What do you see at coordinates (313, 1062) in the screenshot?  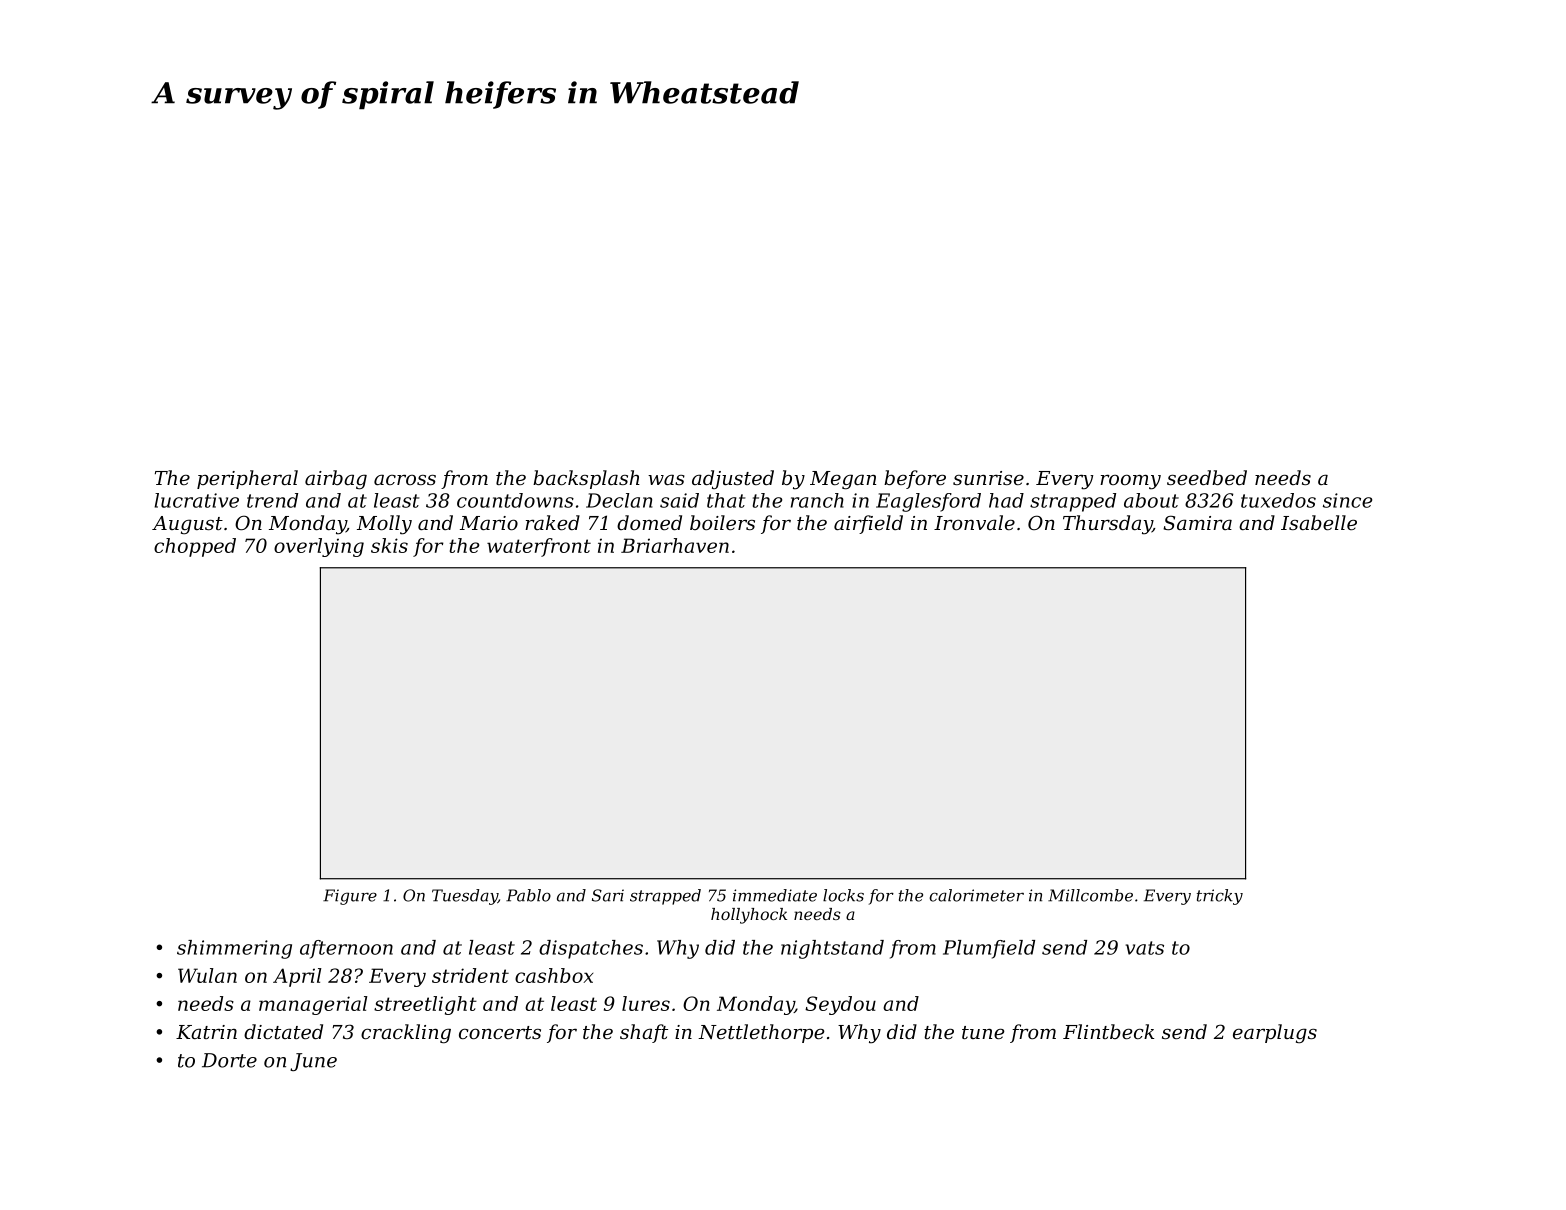 I see `June` at bounding box center [313, 1062].
